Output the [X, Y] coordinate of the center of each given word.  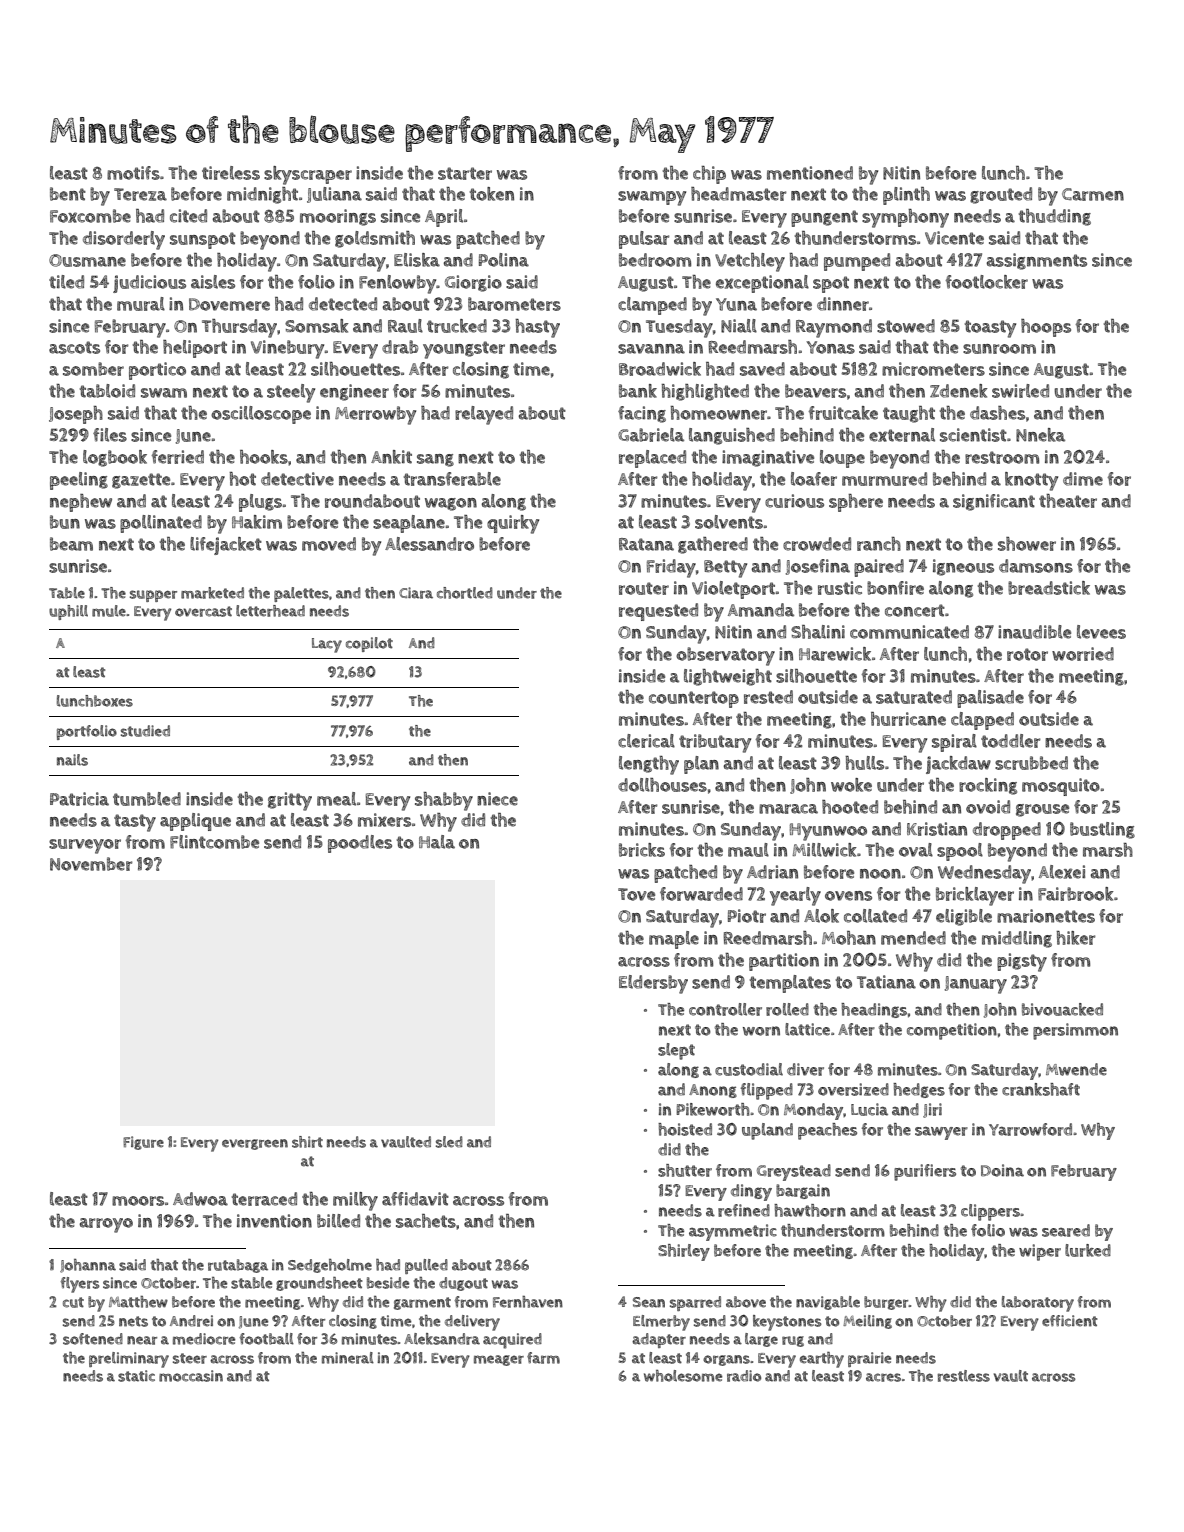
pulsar [644, 240]
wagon [451, 504]
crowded [817, 544]
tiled [66, 282]
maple [674, 940]
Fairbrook [1076, 894]
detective [297, 479]
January [976, 985]
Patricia [79, 799]
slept [676, 1051]
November [91, 864]
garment [422, 1303]
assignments [1036, 261]
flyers [80, 1285]
